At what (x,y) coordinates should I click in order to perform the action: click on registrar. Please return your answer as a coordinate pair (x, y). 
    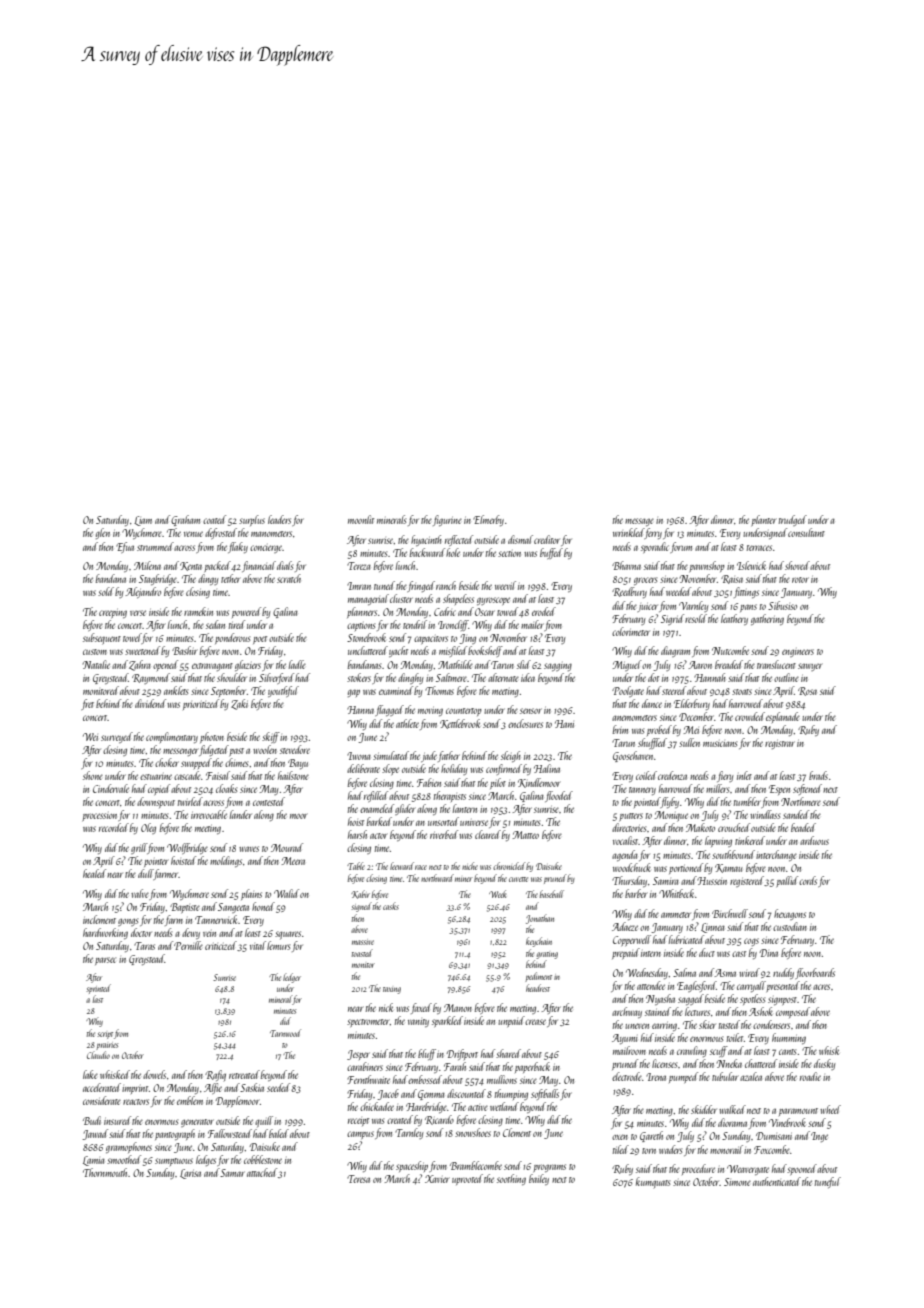
    Looking at the image, I should click on (780, 745).
